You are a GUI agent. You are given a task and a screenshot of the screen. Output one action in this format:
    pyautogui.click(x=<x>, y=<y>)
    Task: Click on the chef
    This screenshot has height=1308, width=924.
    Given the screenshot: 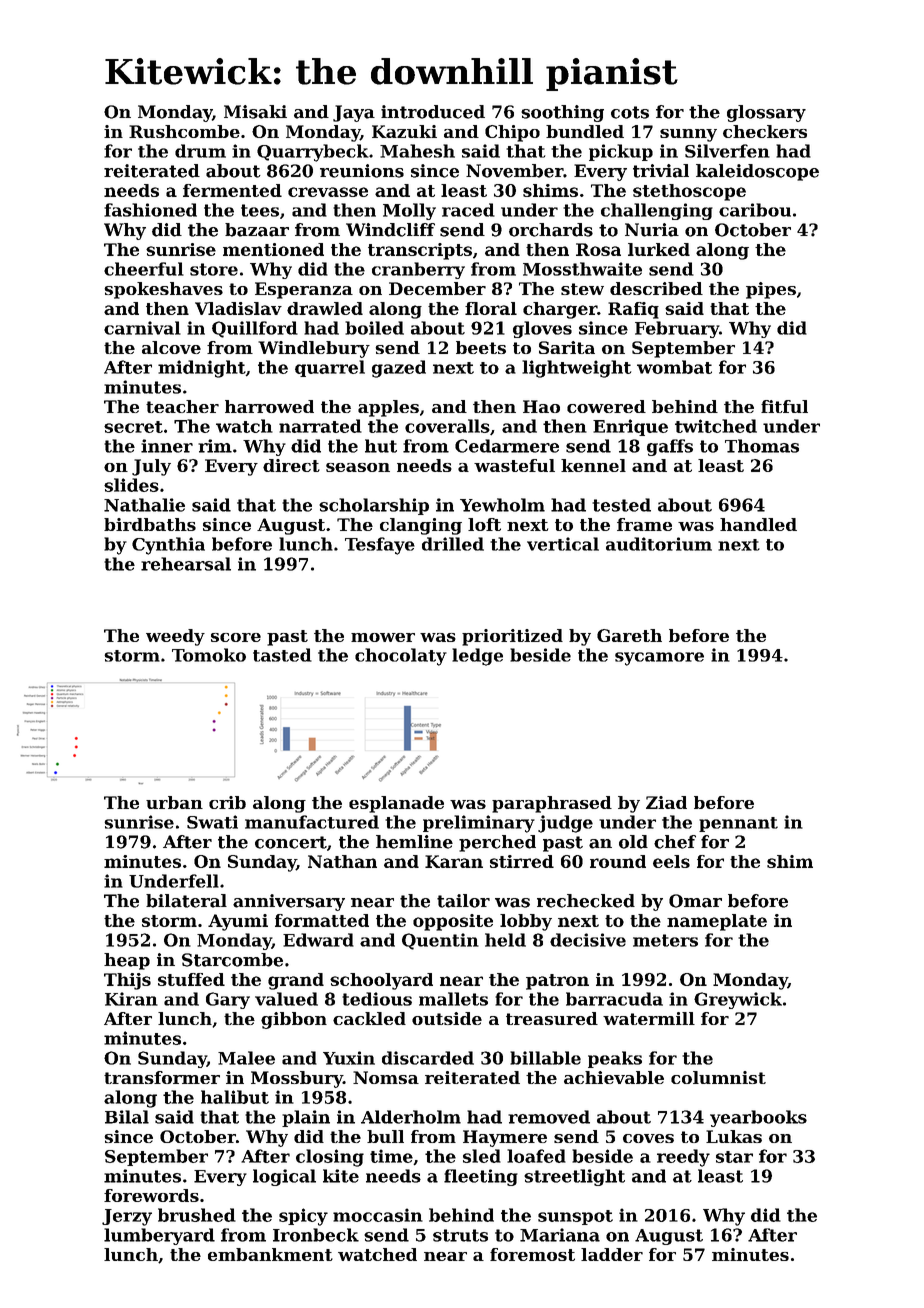 What is the action you would take?
    pyautogui.click(x=675, y=842)
